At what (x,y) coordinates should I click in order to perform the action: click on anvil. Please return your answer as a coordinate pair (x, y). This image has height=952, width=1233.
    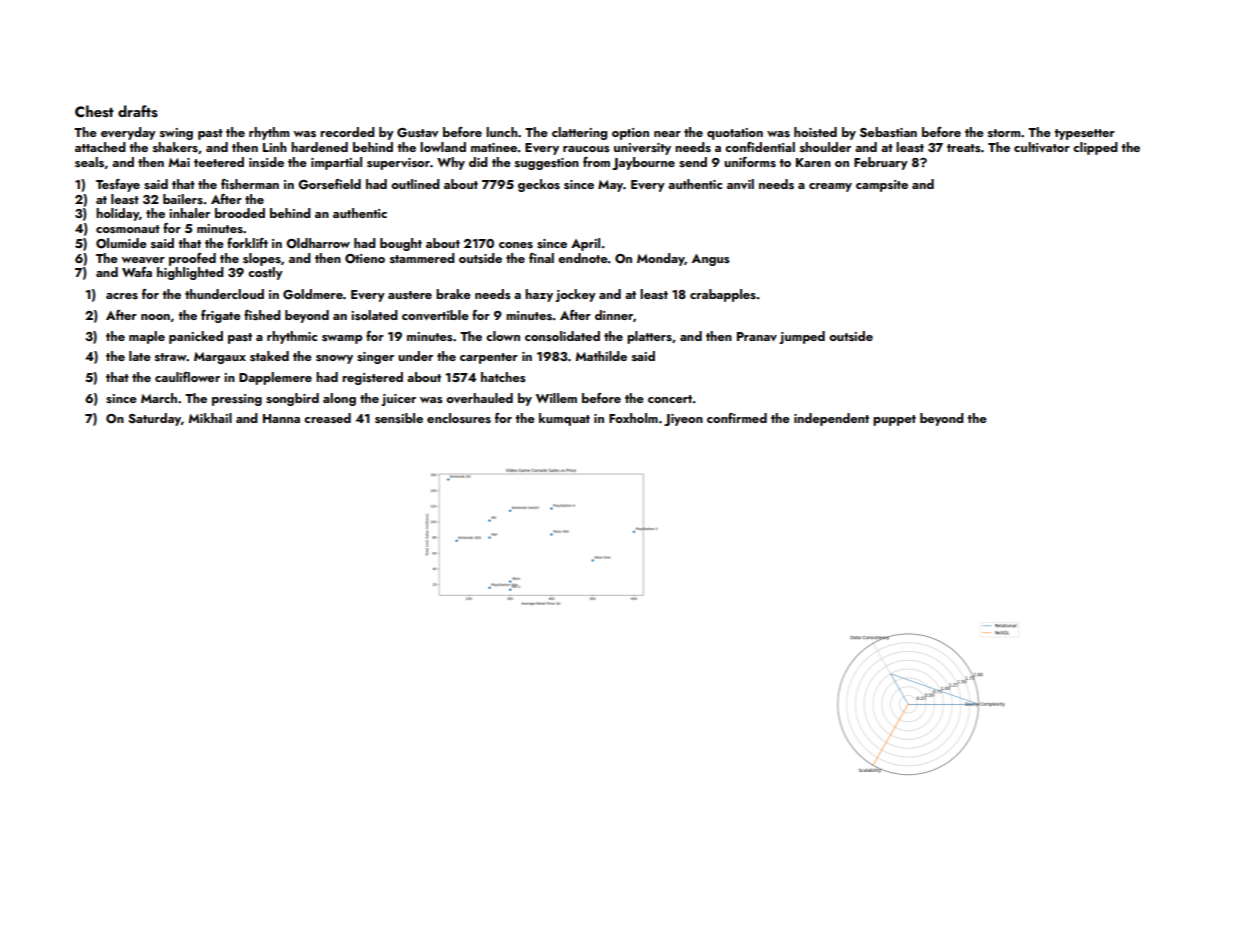
    Looking at the image, I should click on (740, 184).
